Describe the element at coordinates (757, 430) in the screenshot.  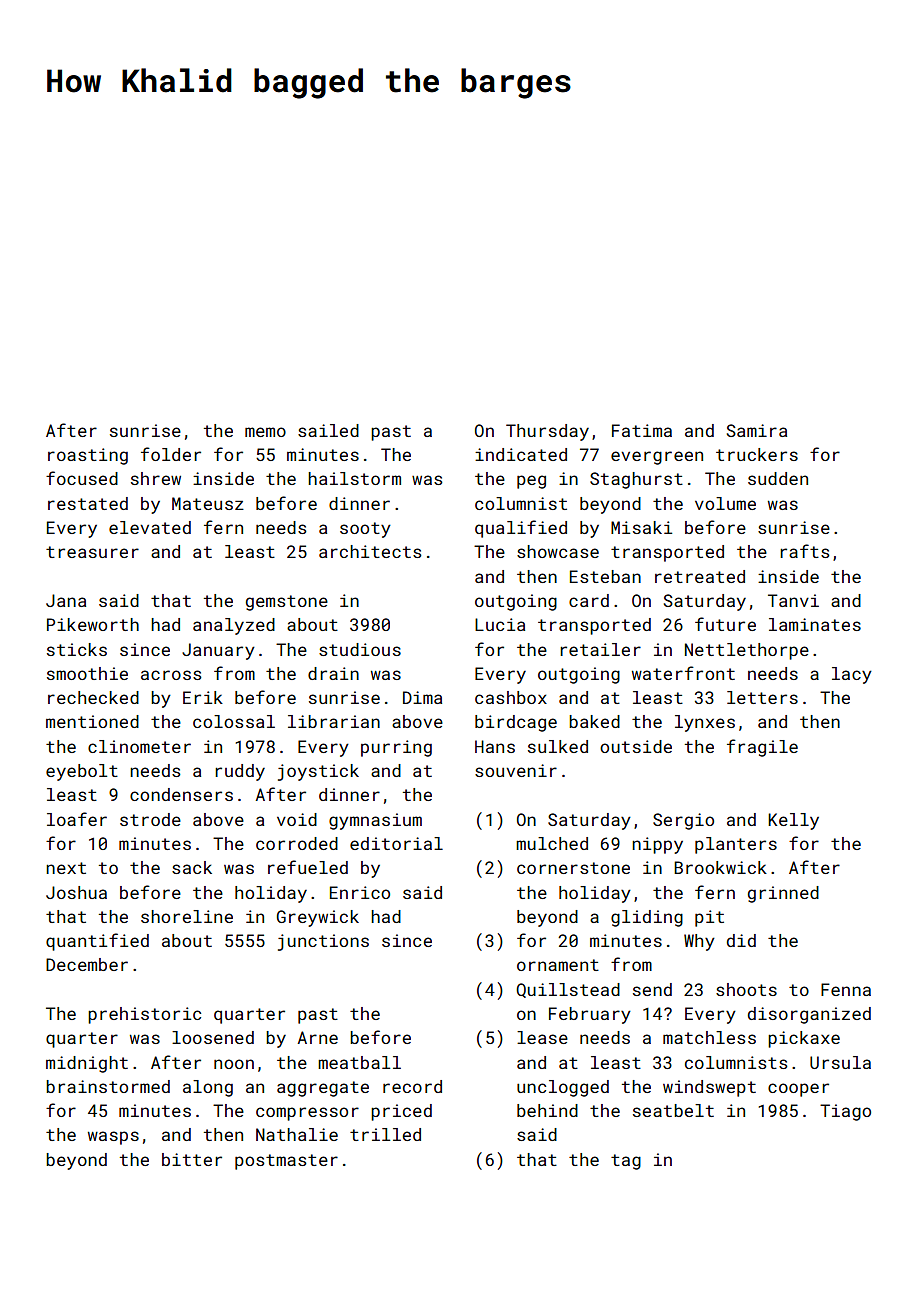
I see `Samira` at that location.
